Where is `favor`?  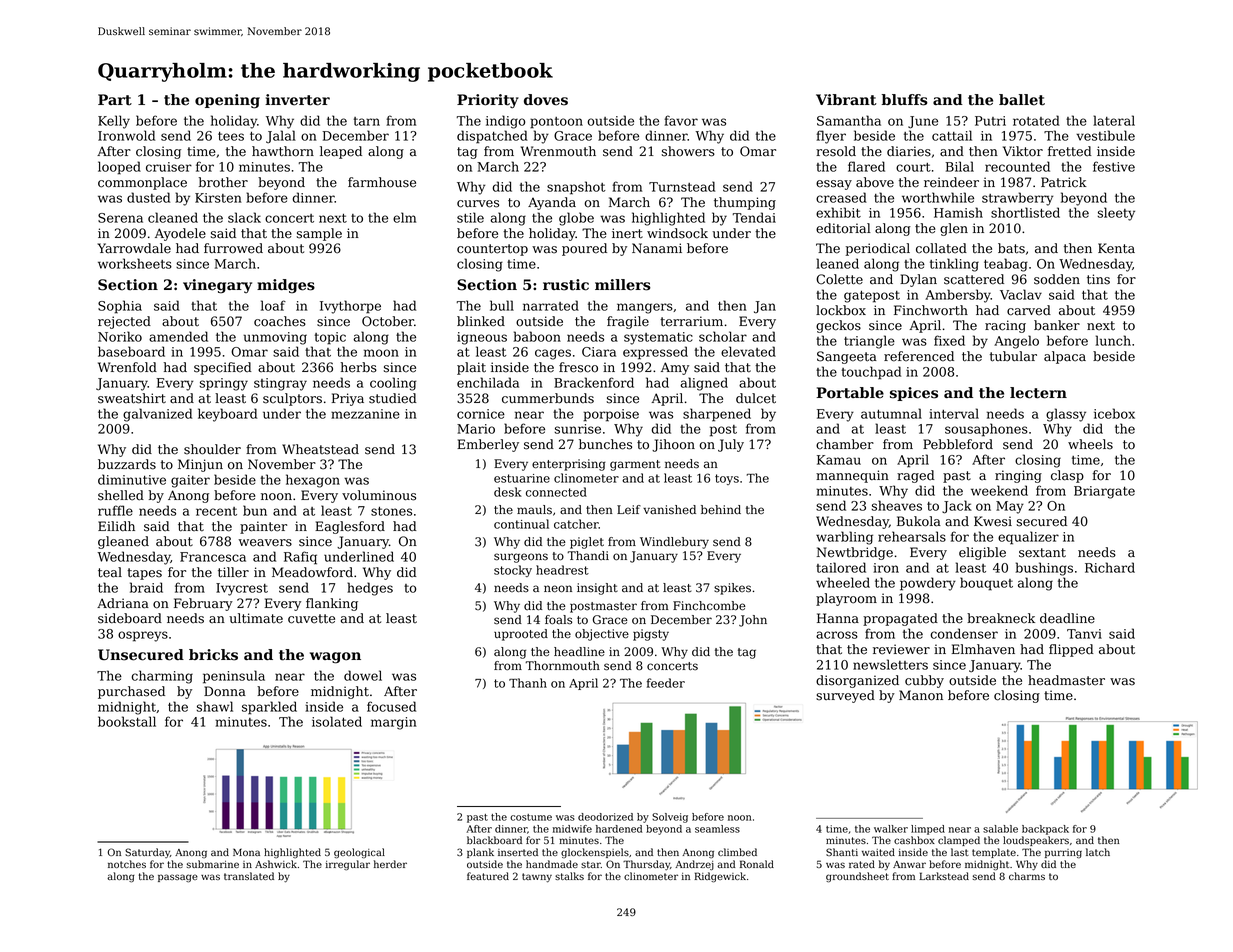
favor is located at coordinates (681, 120).
